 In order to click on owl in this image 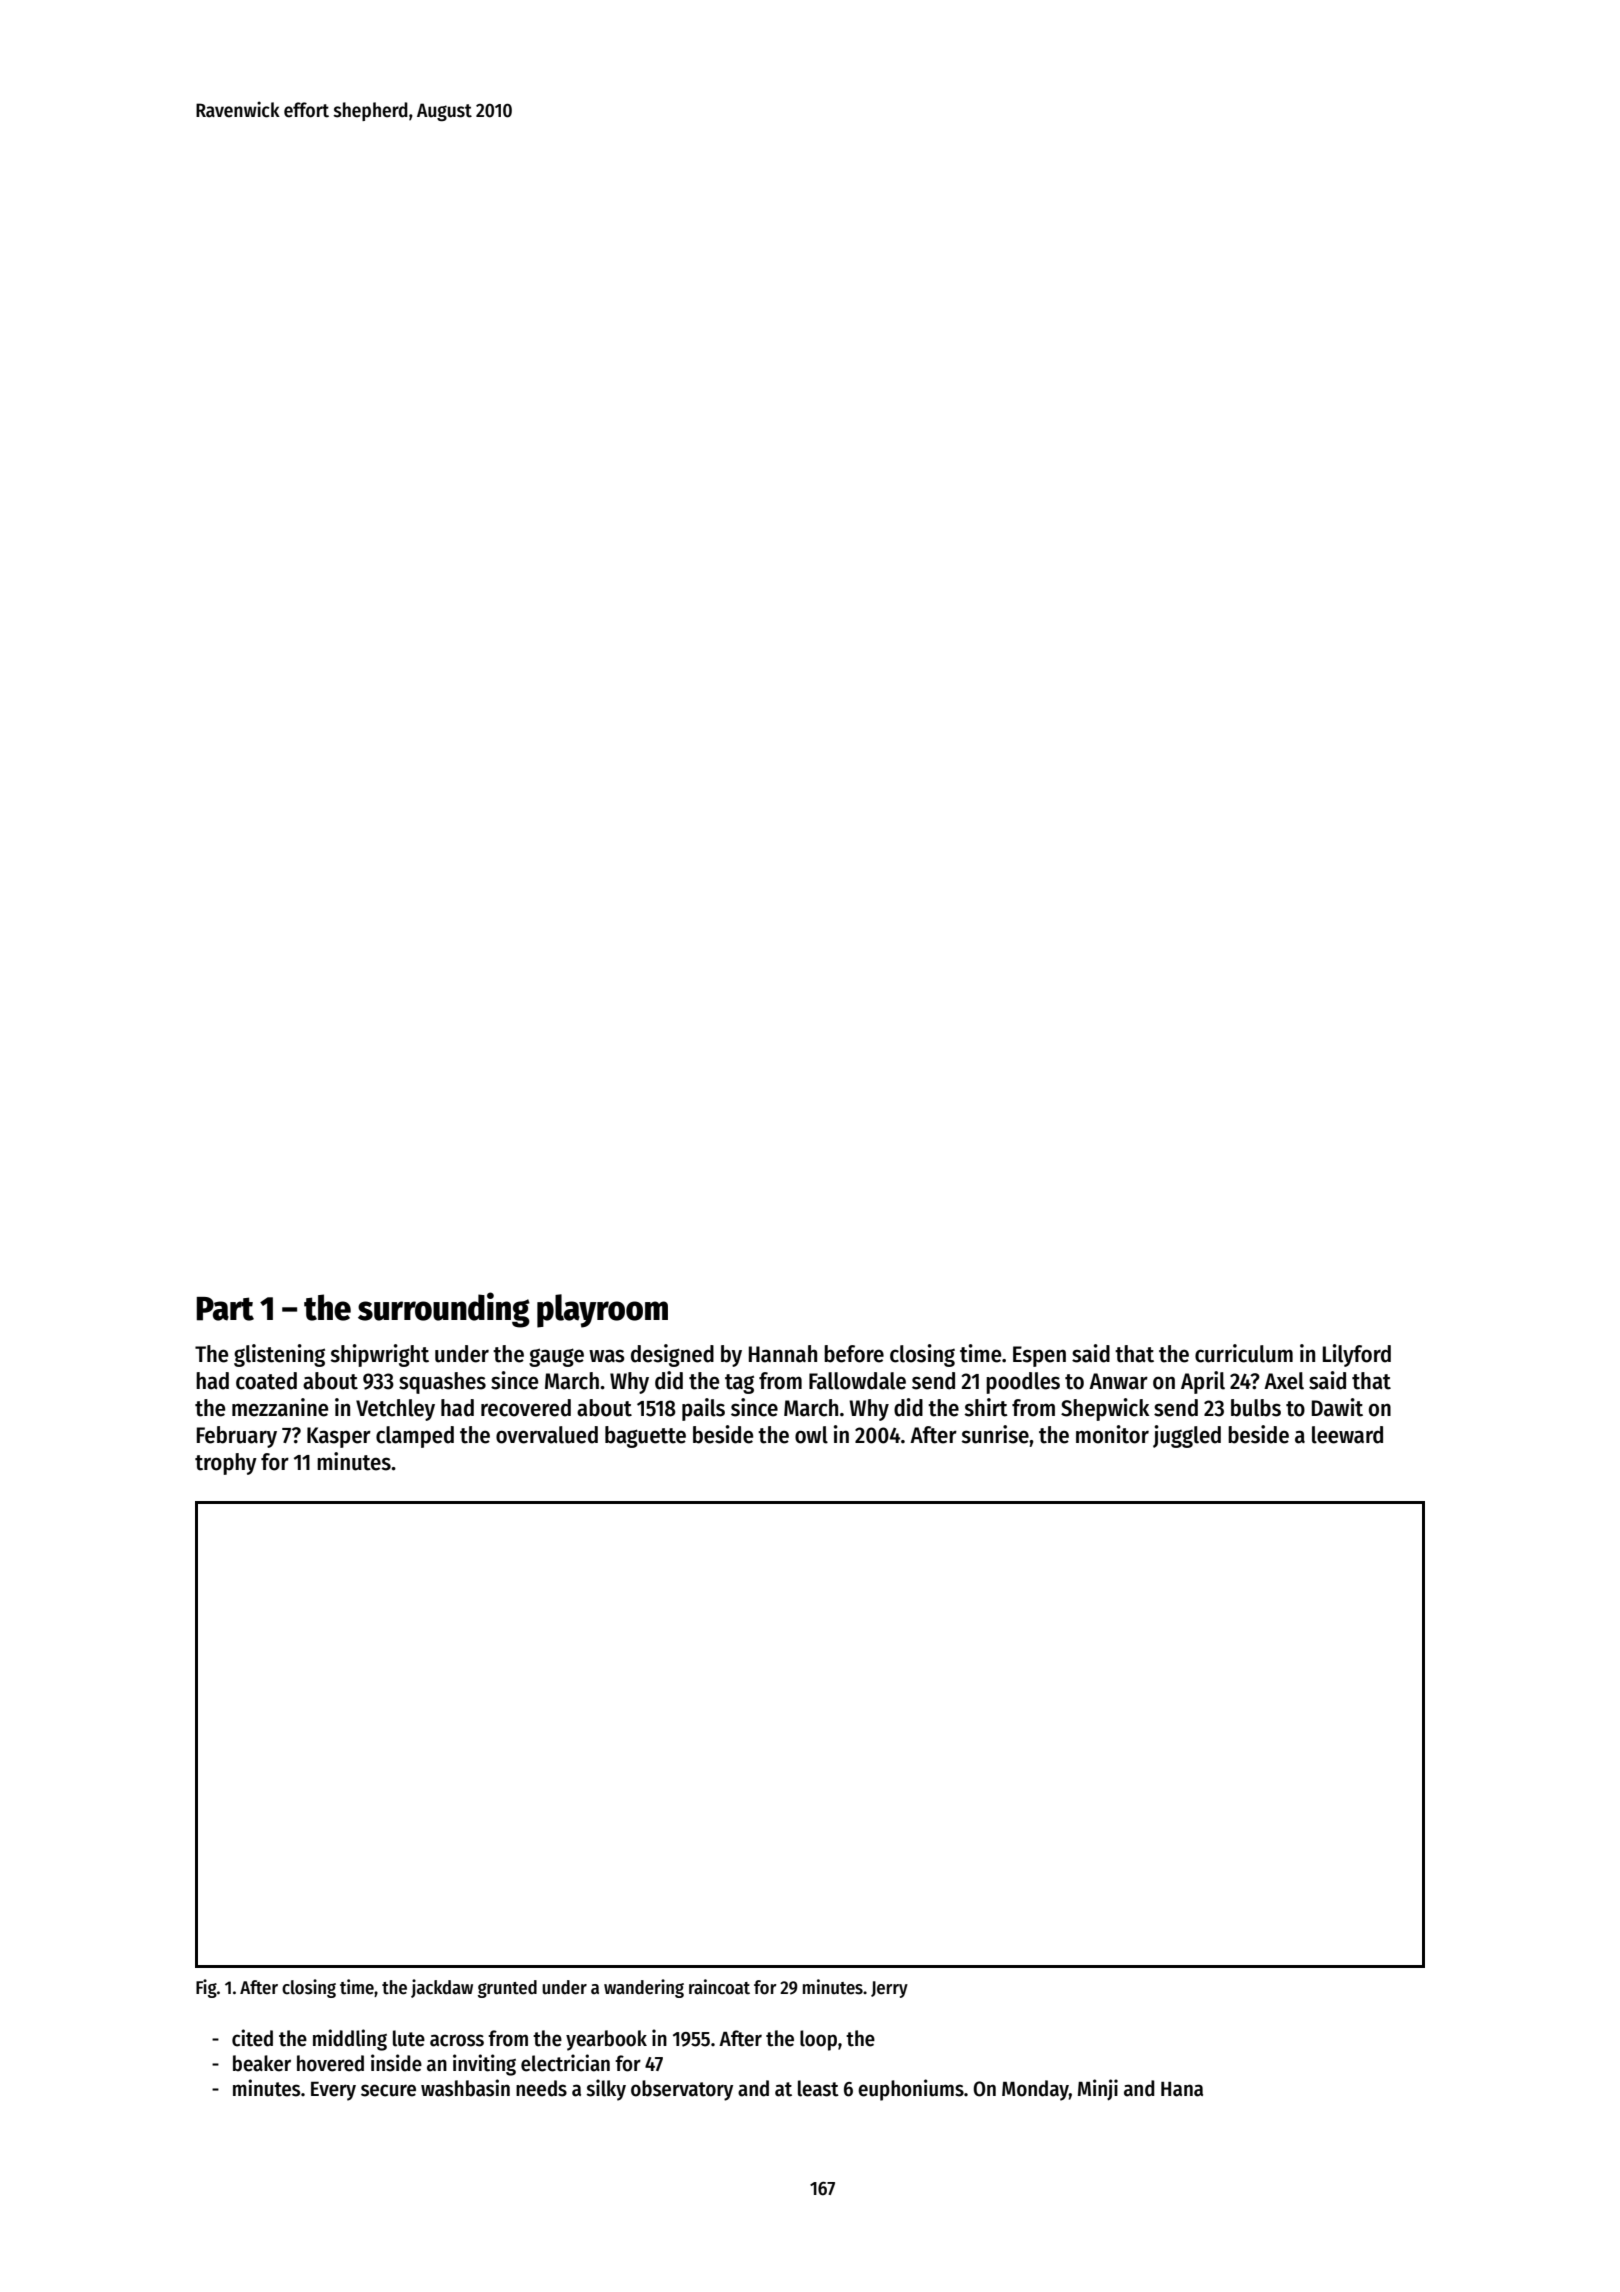, I will do `click(811, 1435)`.
